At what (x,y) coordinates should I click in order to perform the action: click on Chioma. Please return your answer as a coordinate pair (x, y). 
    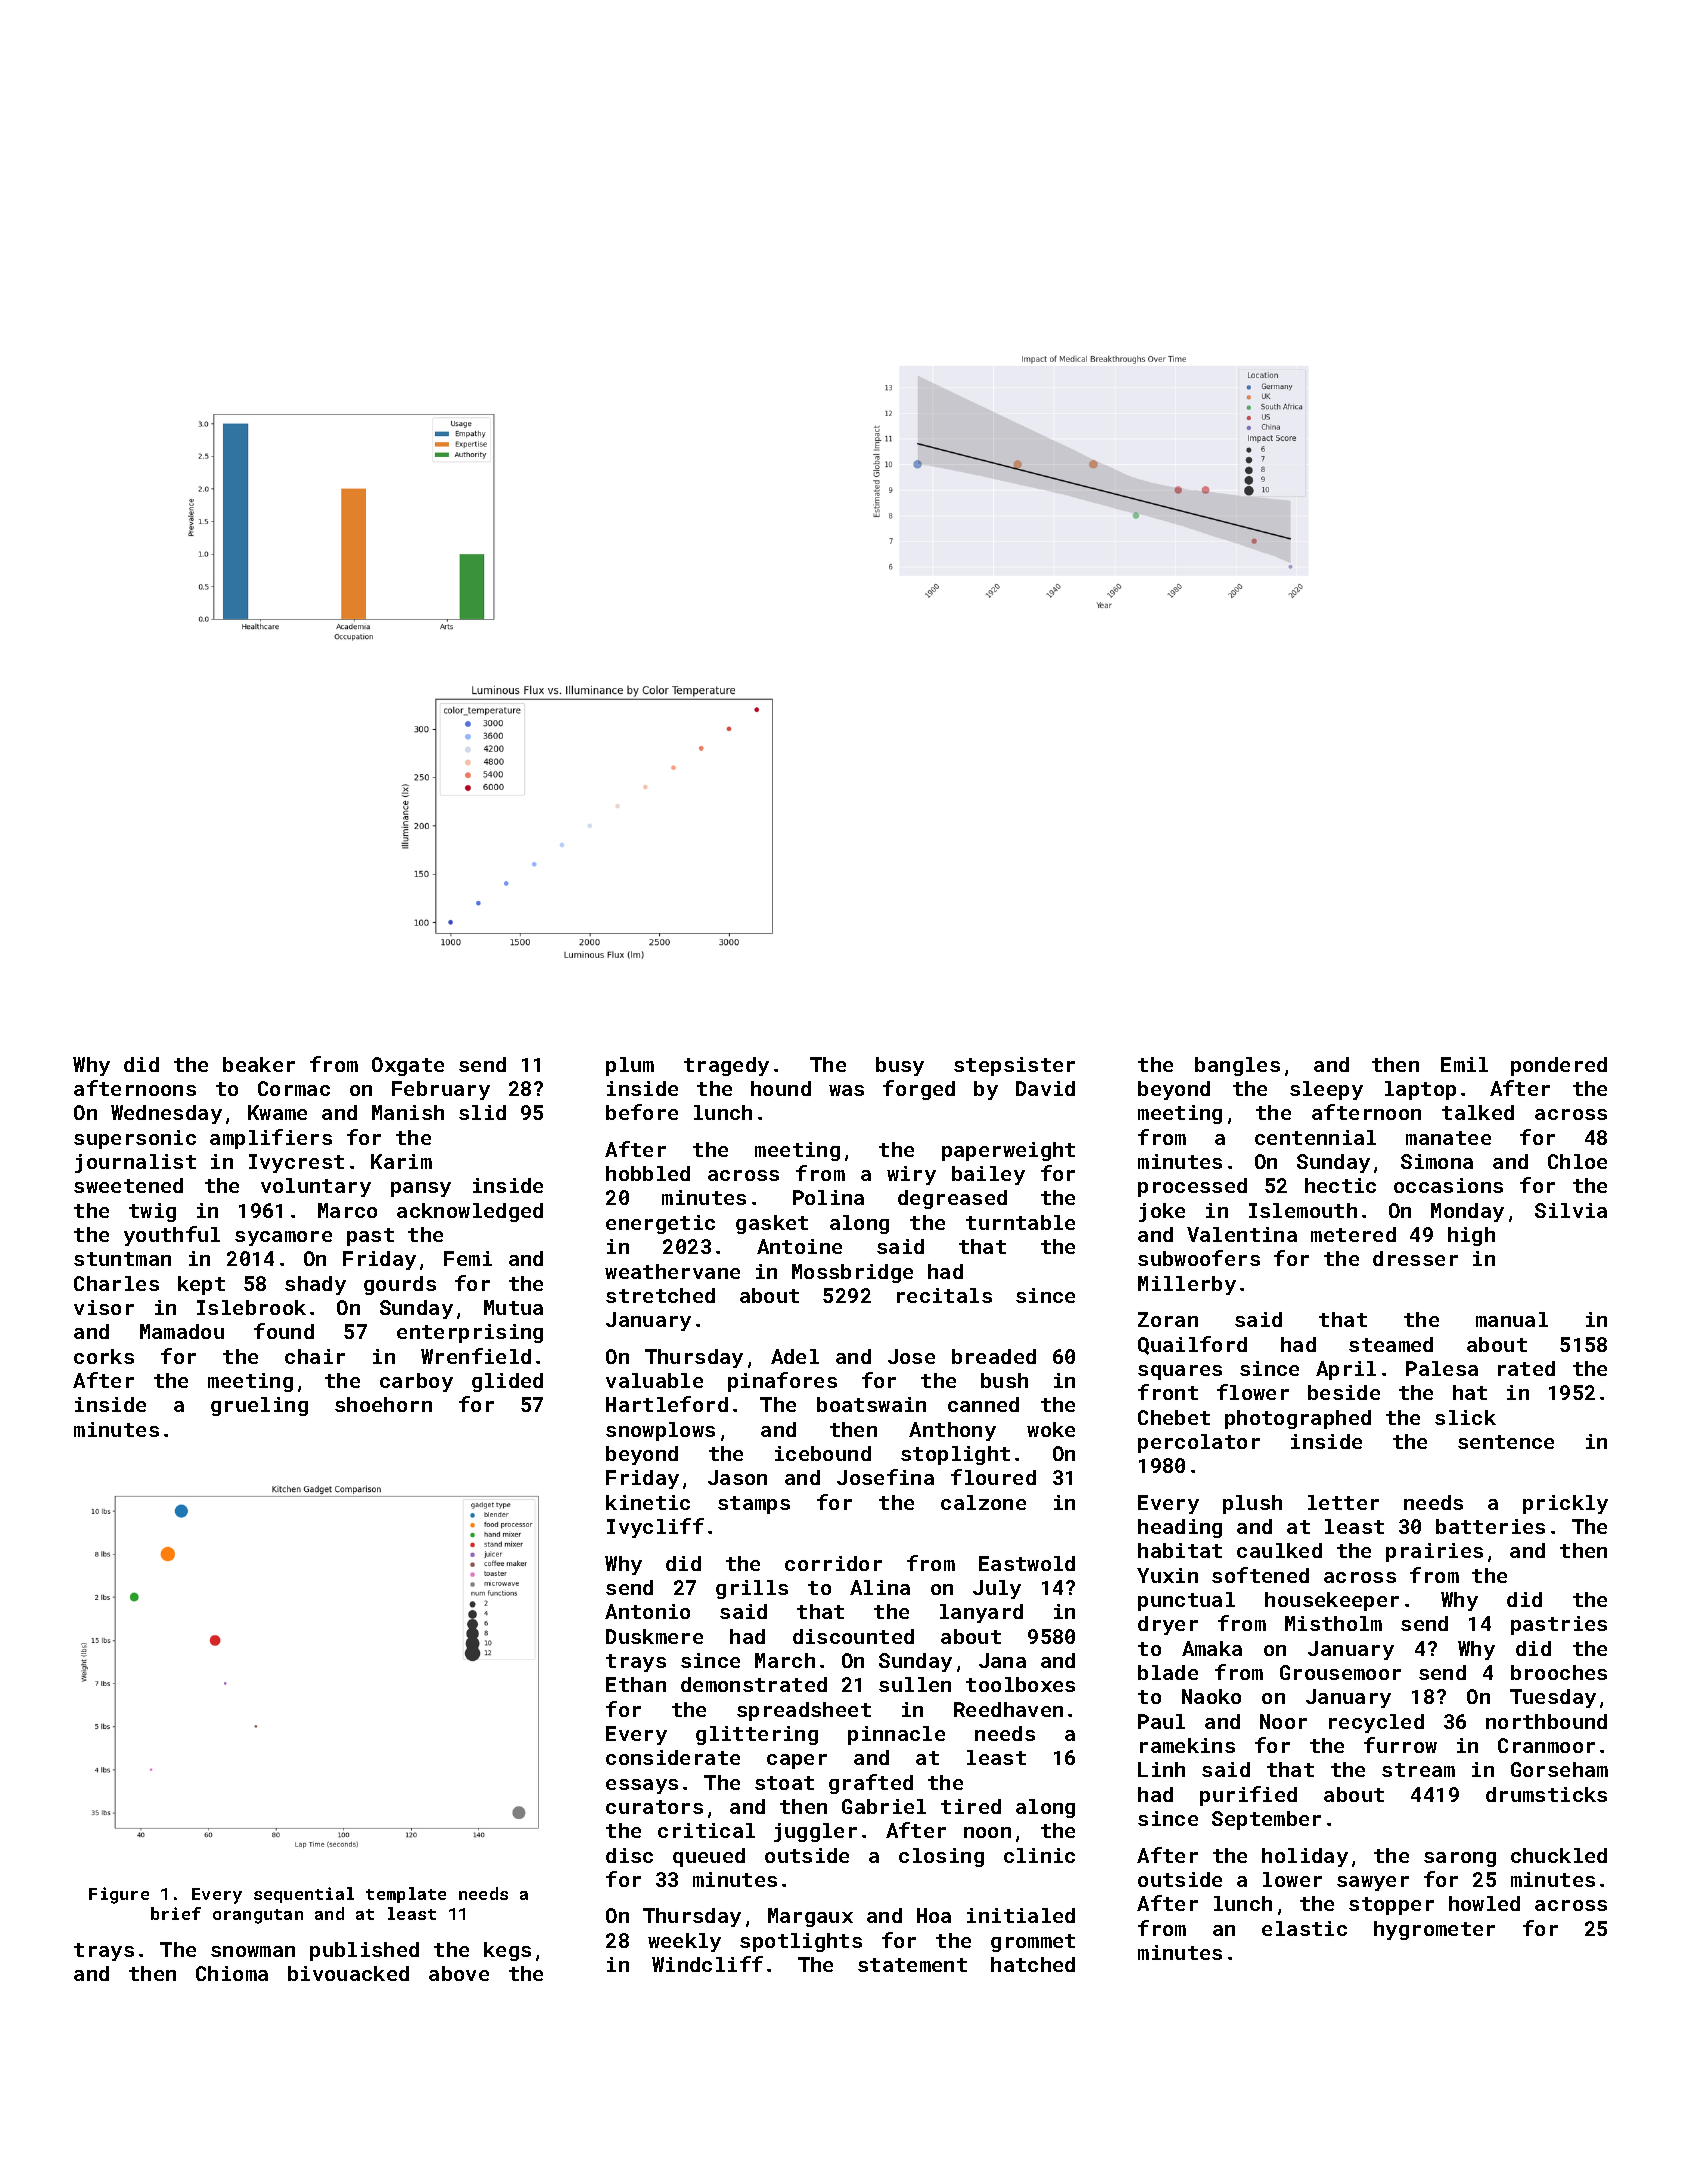
    Looking at the image, I should click on (232, 1973).
